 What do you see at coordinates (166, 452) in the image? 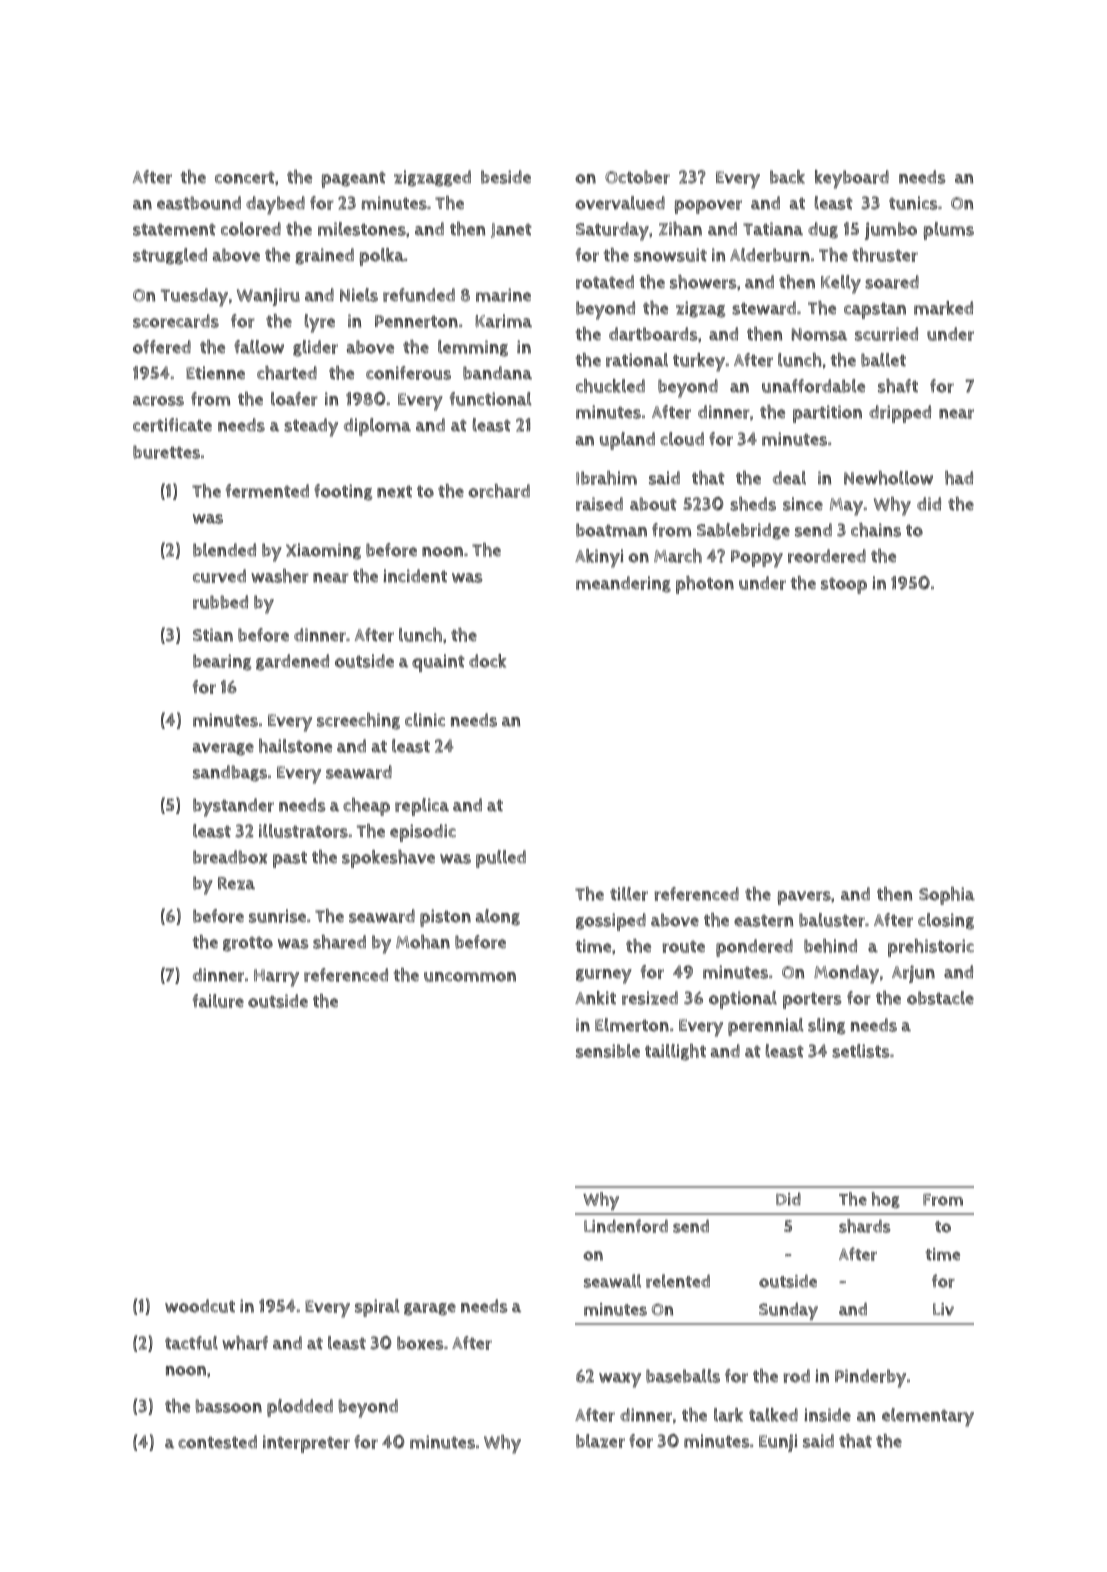
I see `burettes` at bounding box center [166, 452].
